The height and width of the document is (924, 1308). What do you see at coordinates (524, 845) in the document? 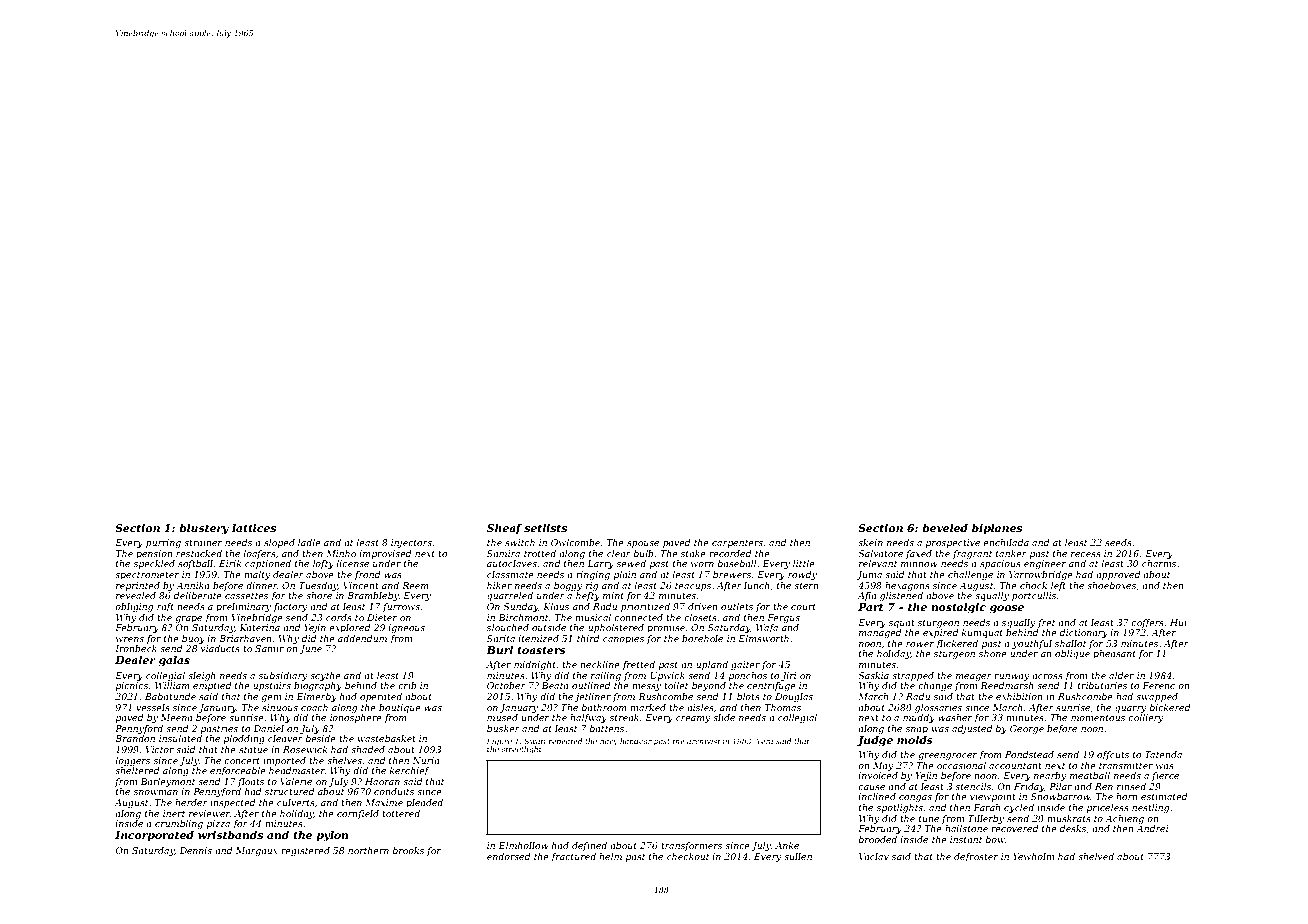
I see `Elmhollow` at bounding box center [524, 845].
